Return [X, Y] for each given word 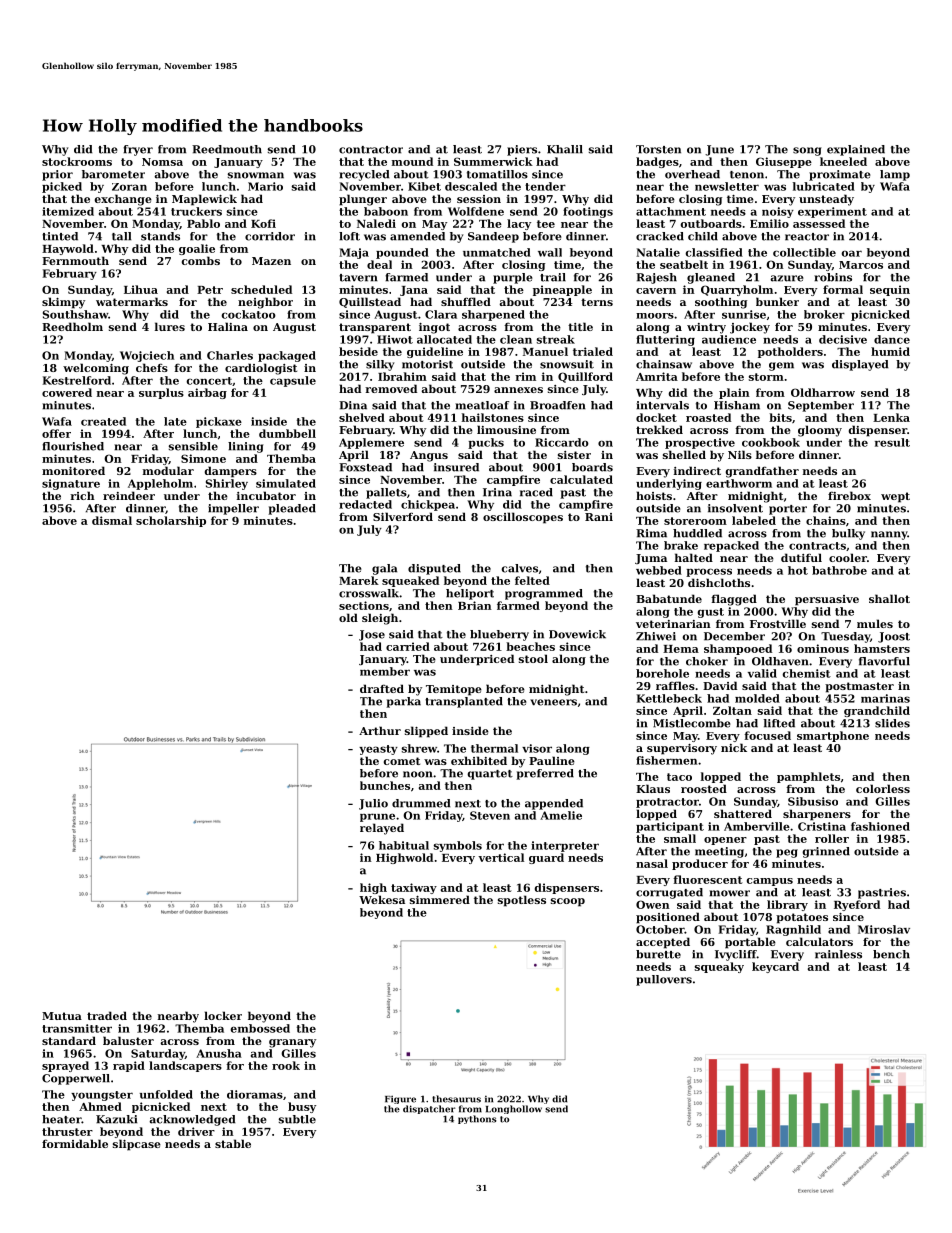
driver [196, 1131]
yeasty [378, 750]
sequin [890, 290]
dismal [112, 520]
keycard [775, 967]
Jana [414, 291]
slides [892, 723]
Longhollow [514, 1109]
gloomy [820, 431]
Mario [265, 186]
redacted [365, 504]
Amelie [561, 815]
